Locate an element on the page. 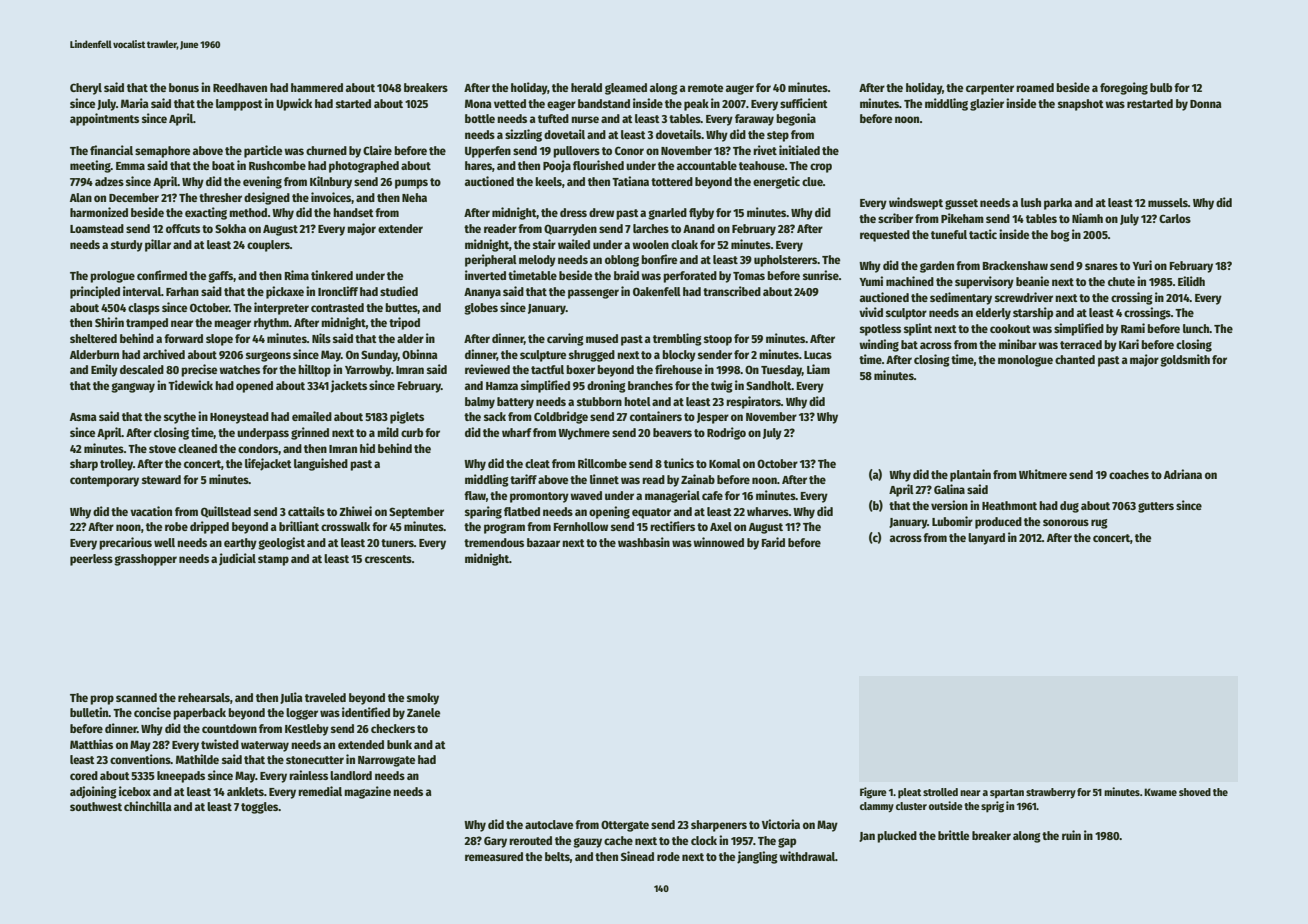 This document has width=1308, height=924. goldsmith is located at coordinates (1185, 360).
